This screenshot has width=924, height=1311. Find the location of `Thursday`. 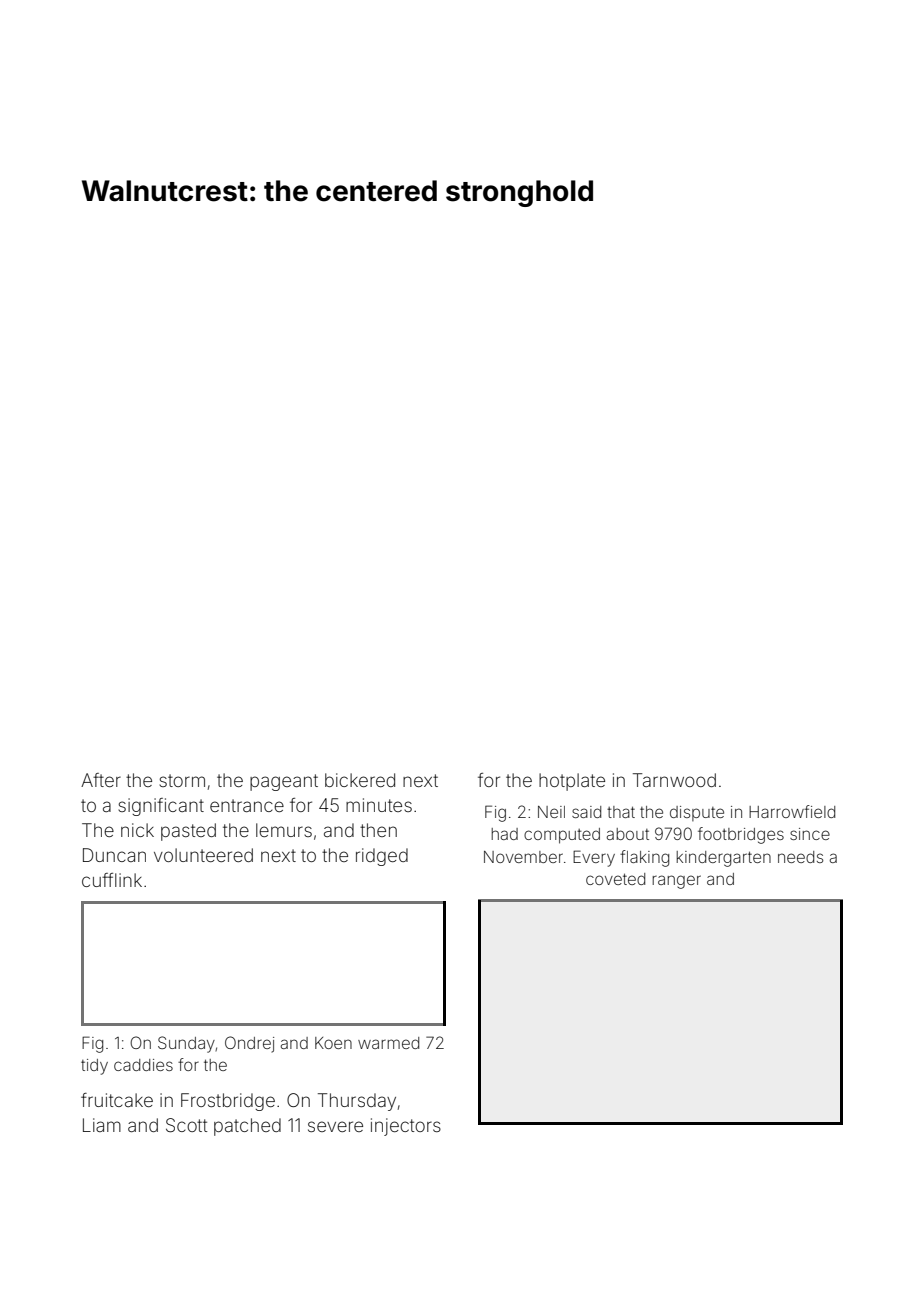

Thursday is located at coordinates (357, 1102).
